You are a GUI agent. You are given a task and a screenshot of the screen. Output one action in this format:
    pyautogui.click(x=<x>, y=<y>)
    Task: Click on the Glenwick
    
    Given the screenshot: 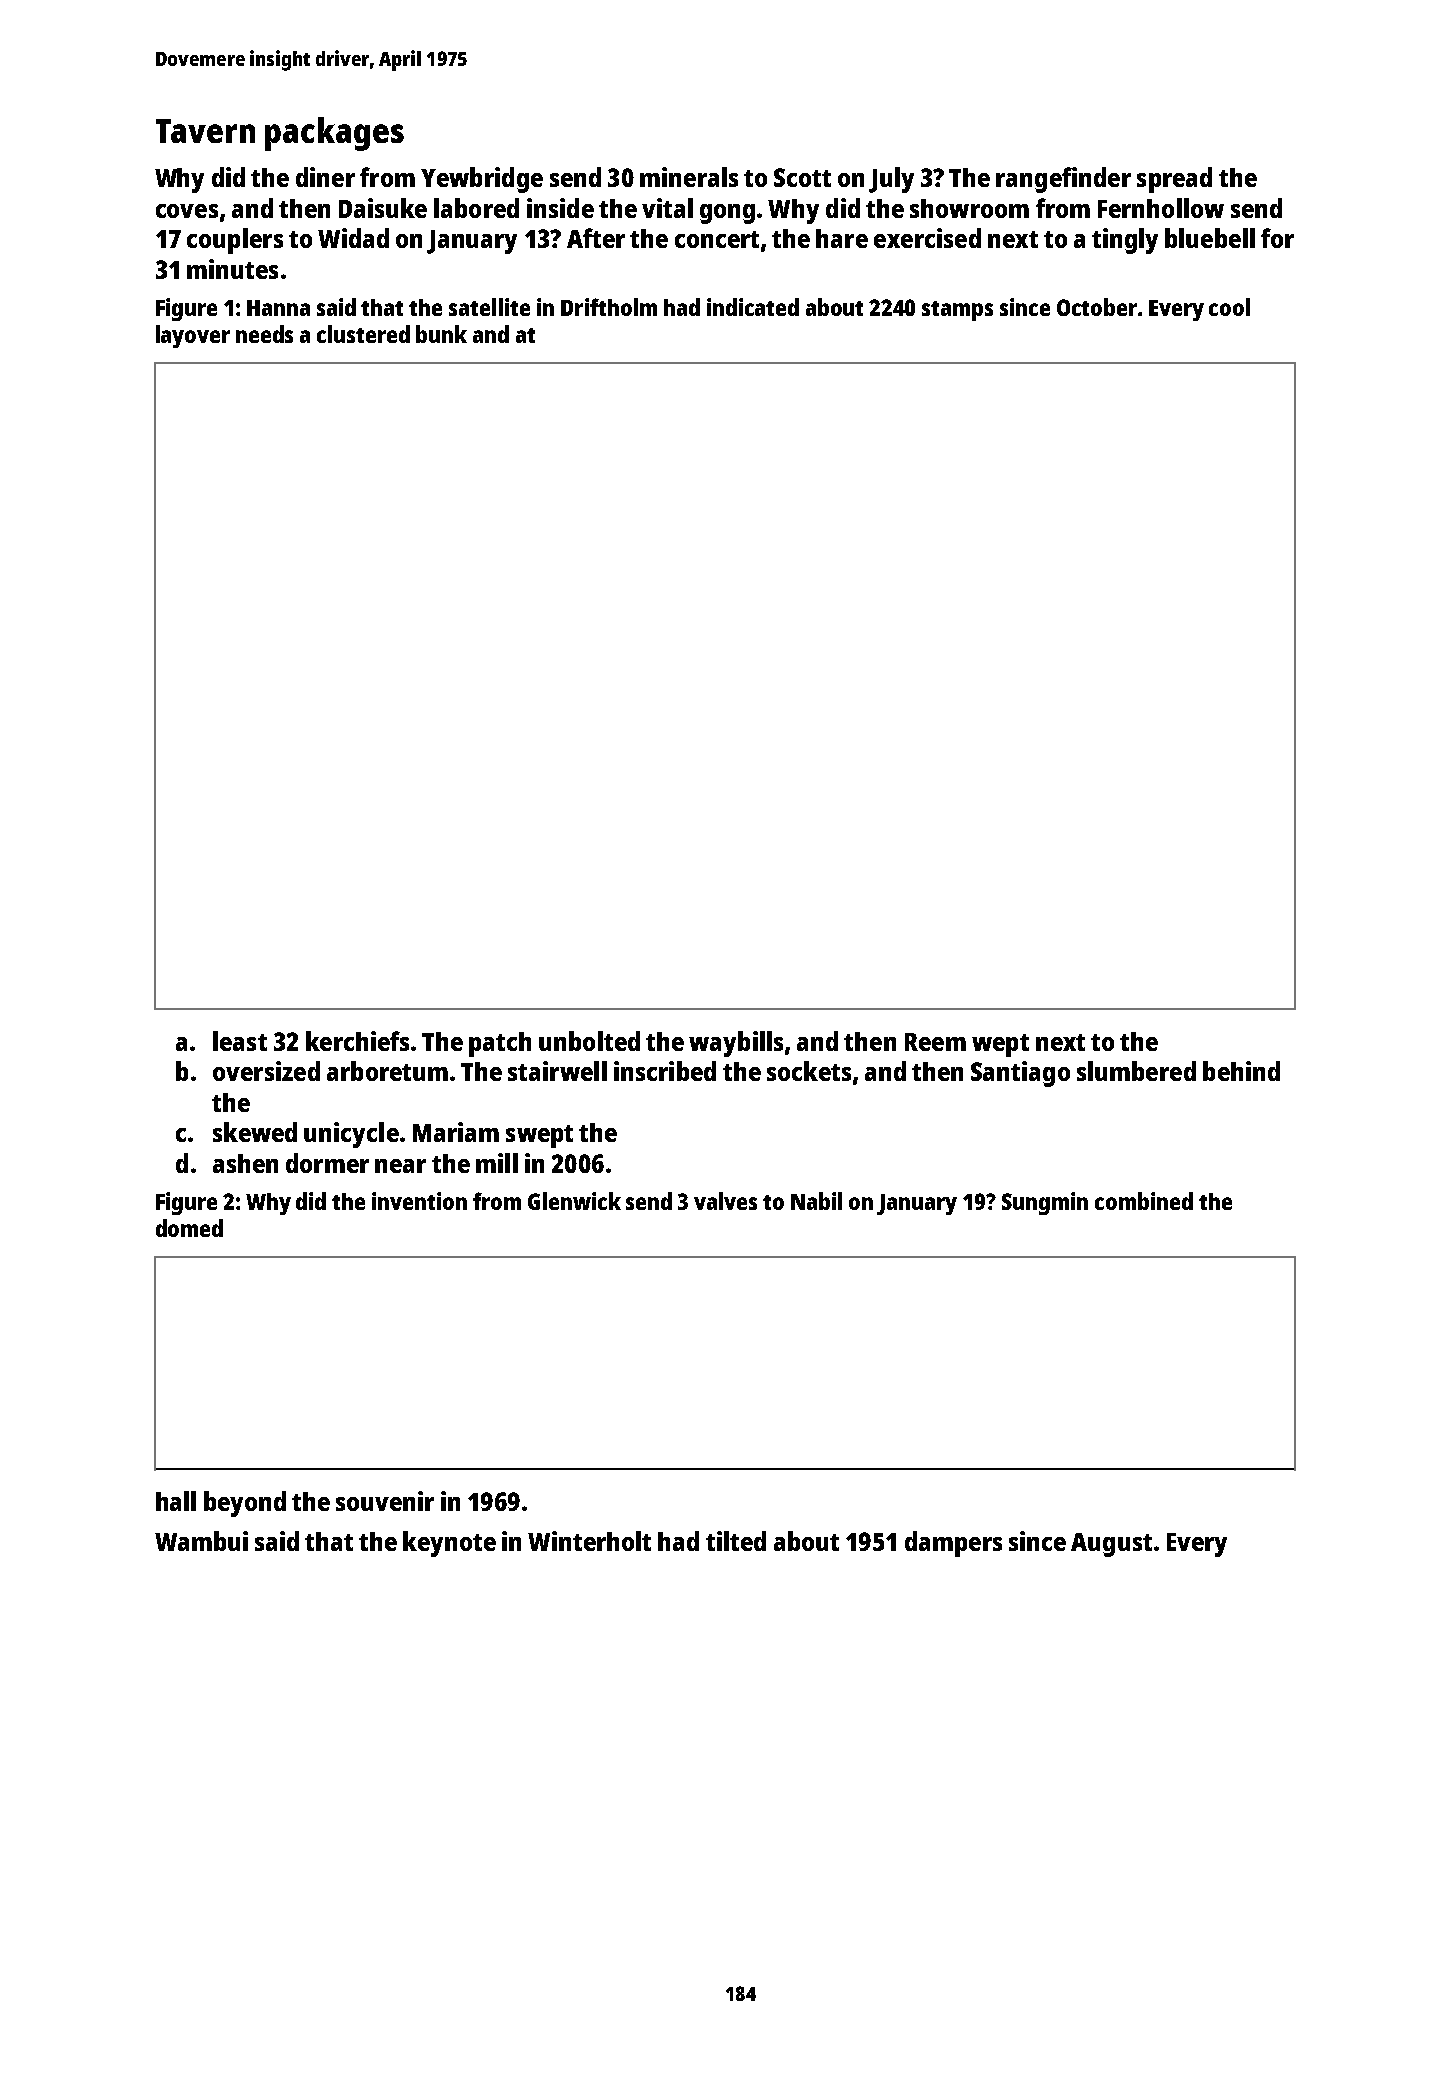 What is the action you would take?
    pyautogui.click(x=574, y=1201)
